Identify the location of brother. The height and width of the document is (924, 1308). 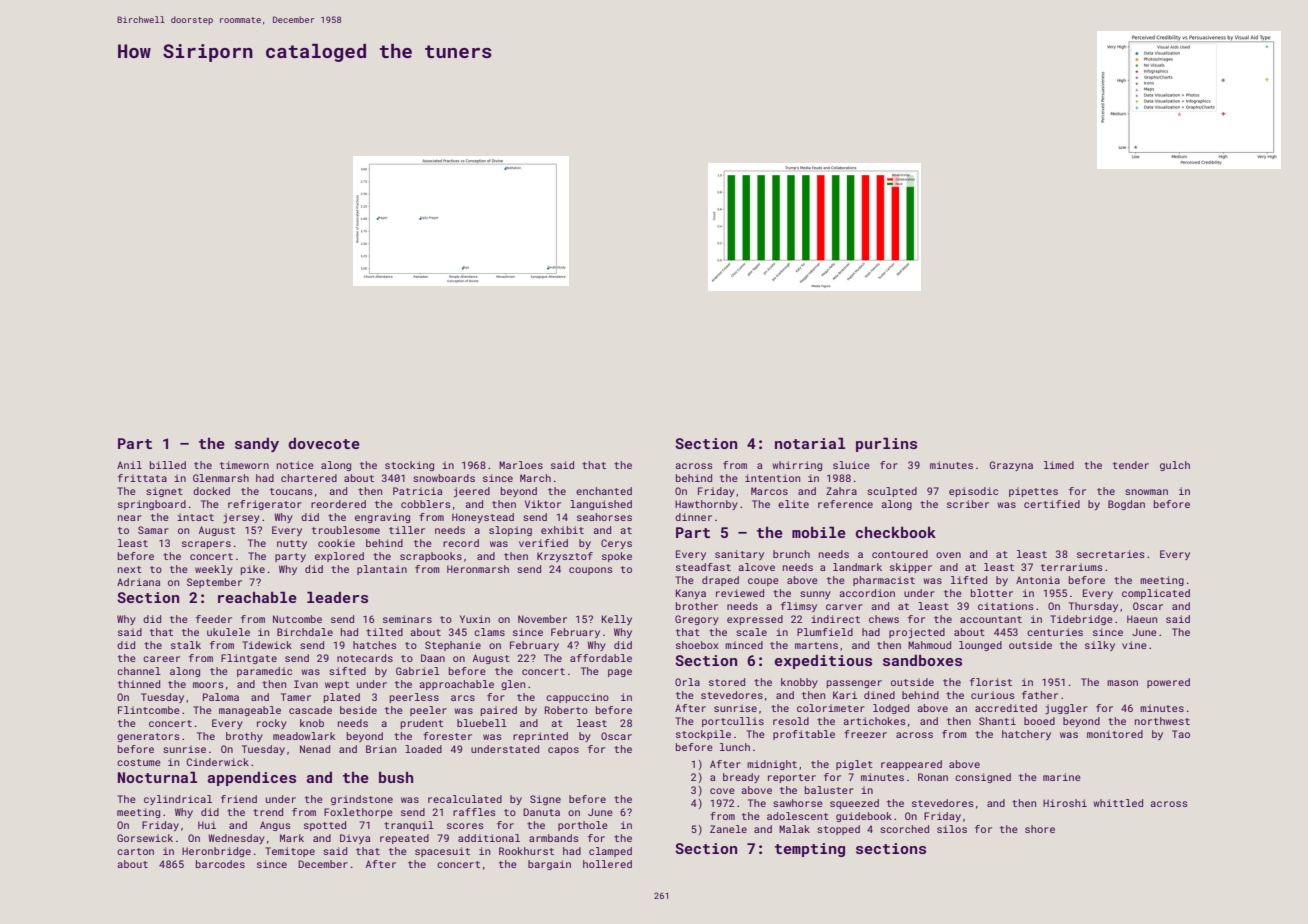
(697, 606).
